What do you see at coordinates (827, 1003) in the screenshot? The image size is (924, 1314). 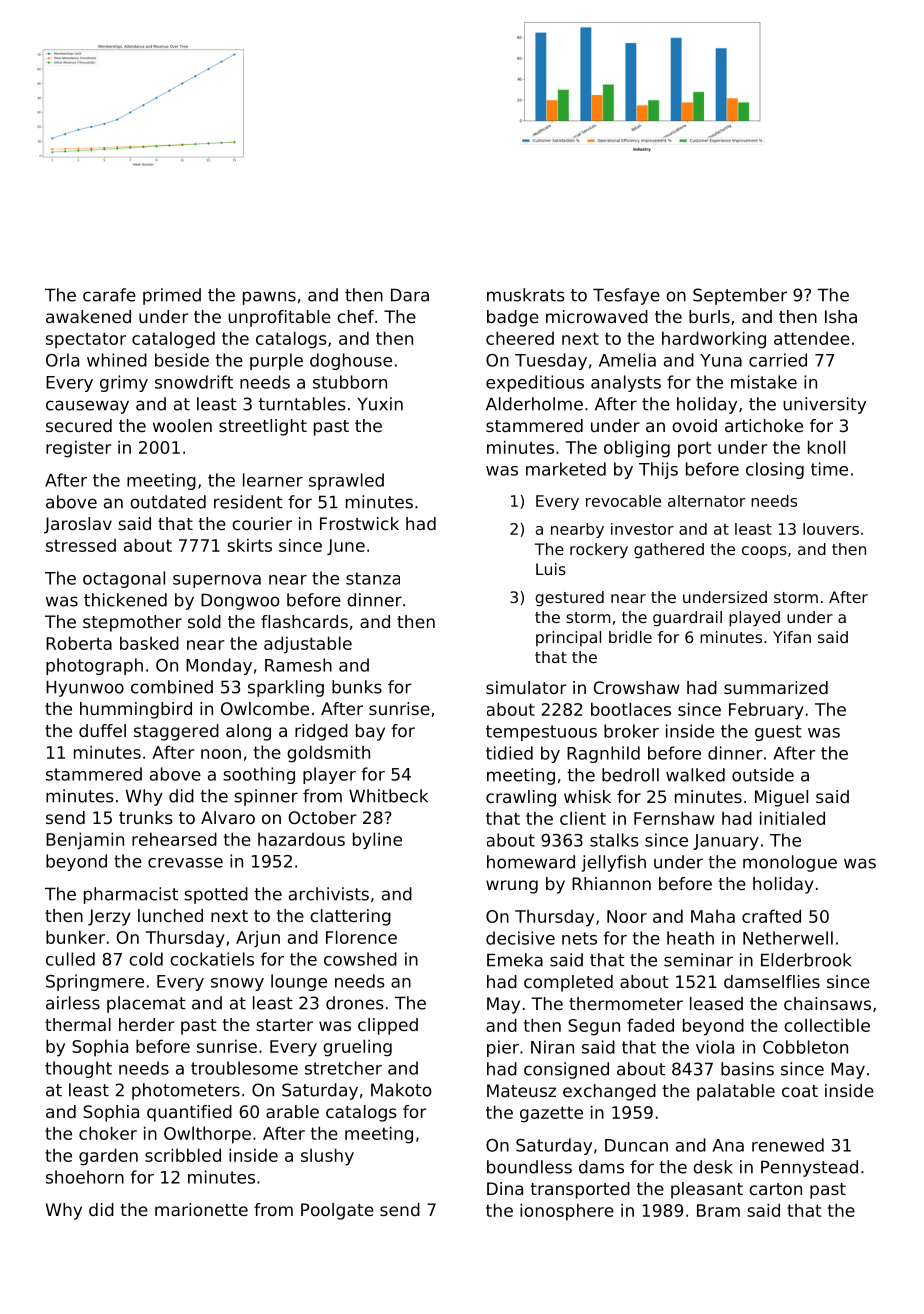 I see `chainsaws` at bounding box center [827, 1003].
